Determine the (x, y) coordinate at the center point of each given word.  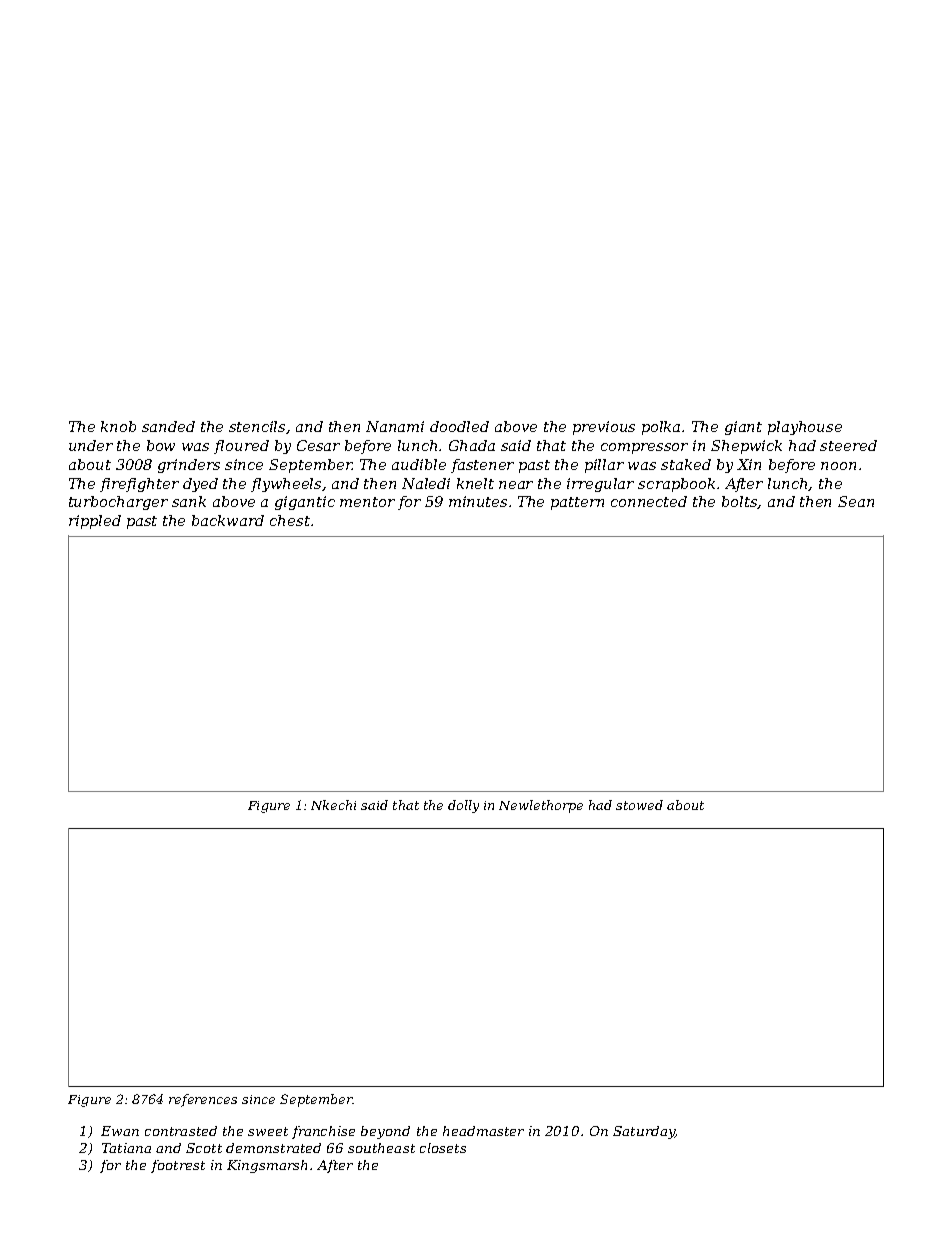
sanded (168, 426)
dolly (463, 806)
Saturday (644, 1132)
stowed (639, 805)
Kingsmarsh (267, 1166)
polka (661, 428)
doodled (459, 426)
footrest (178, 1166)
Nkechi (333, 805)
